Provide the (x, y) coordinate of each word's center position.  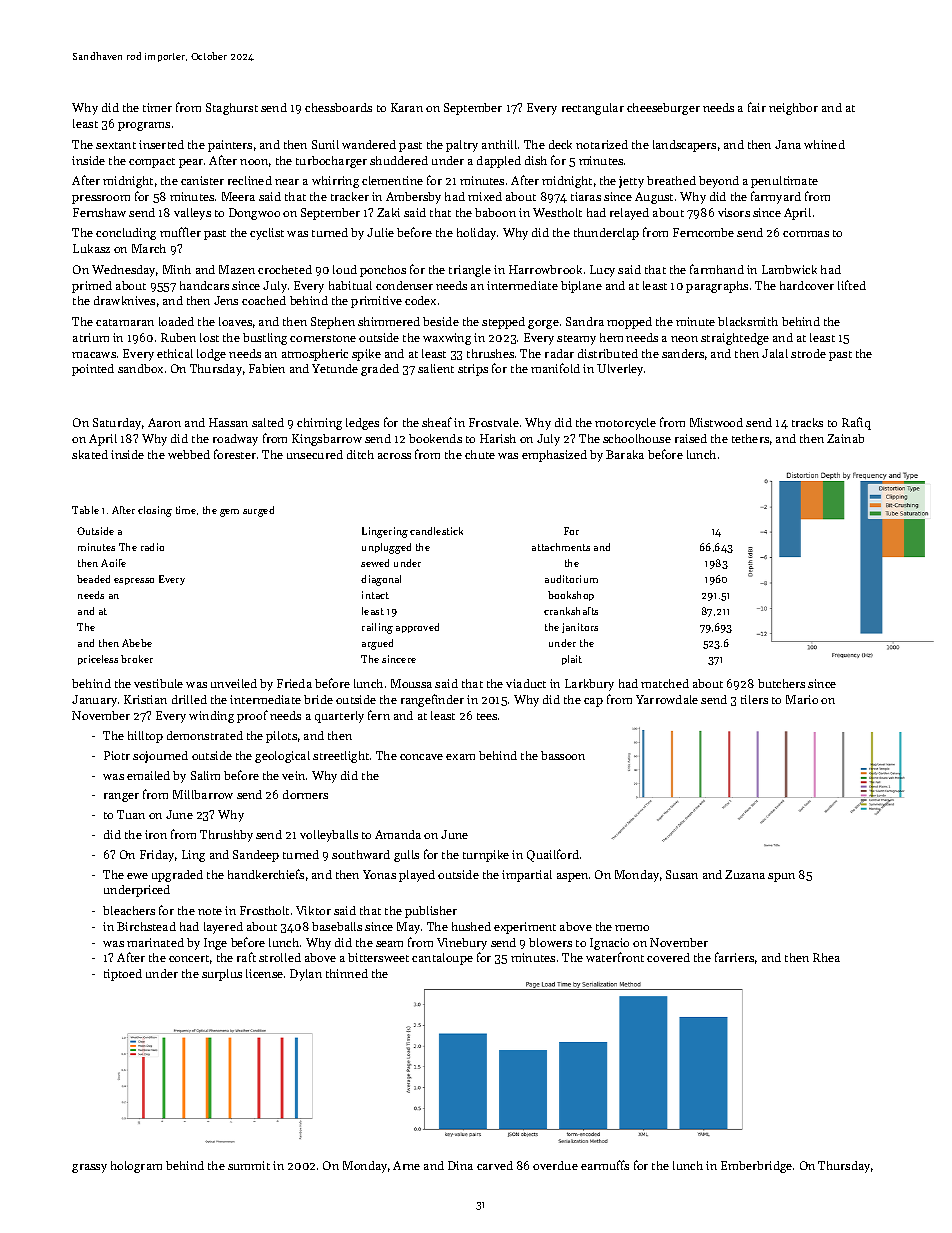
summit (249, 1165)
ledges (362, 424)
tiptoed (123, 975)
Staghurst (232, 109)
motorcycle (625, 424)
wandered (369, 144)
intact (375, 595)
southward (361, 854)
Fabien (267, 368)
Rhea (826, 957)
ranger (121, 797)
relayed (629, 214)
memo (632, 928)
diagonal (381, 580)
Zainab (845, 438)
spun (781, 877)
